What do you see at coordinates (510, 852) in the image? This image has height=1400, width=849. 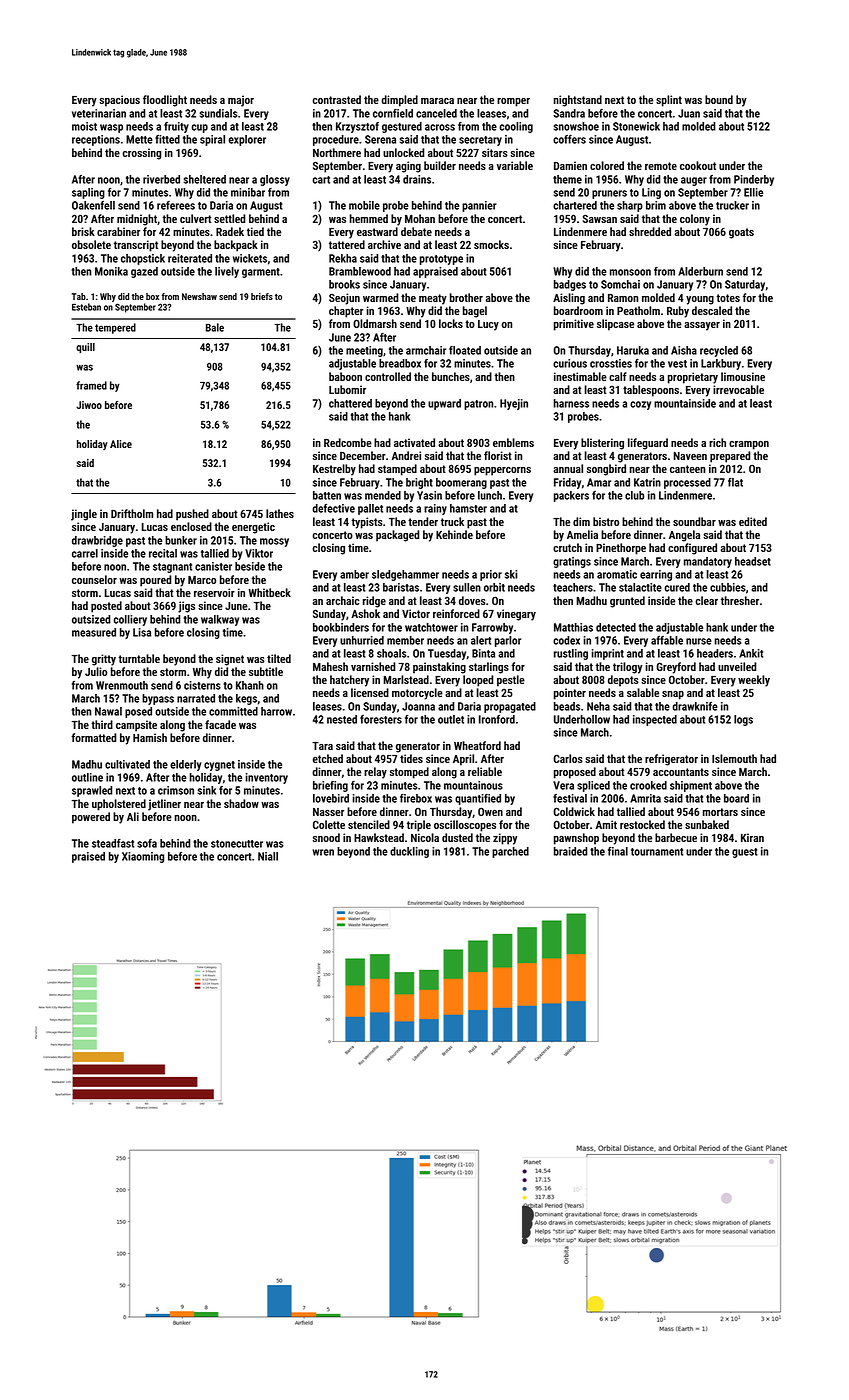 I see `parched` at bounding box center [510, 852].
